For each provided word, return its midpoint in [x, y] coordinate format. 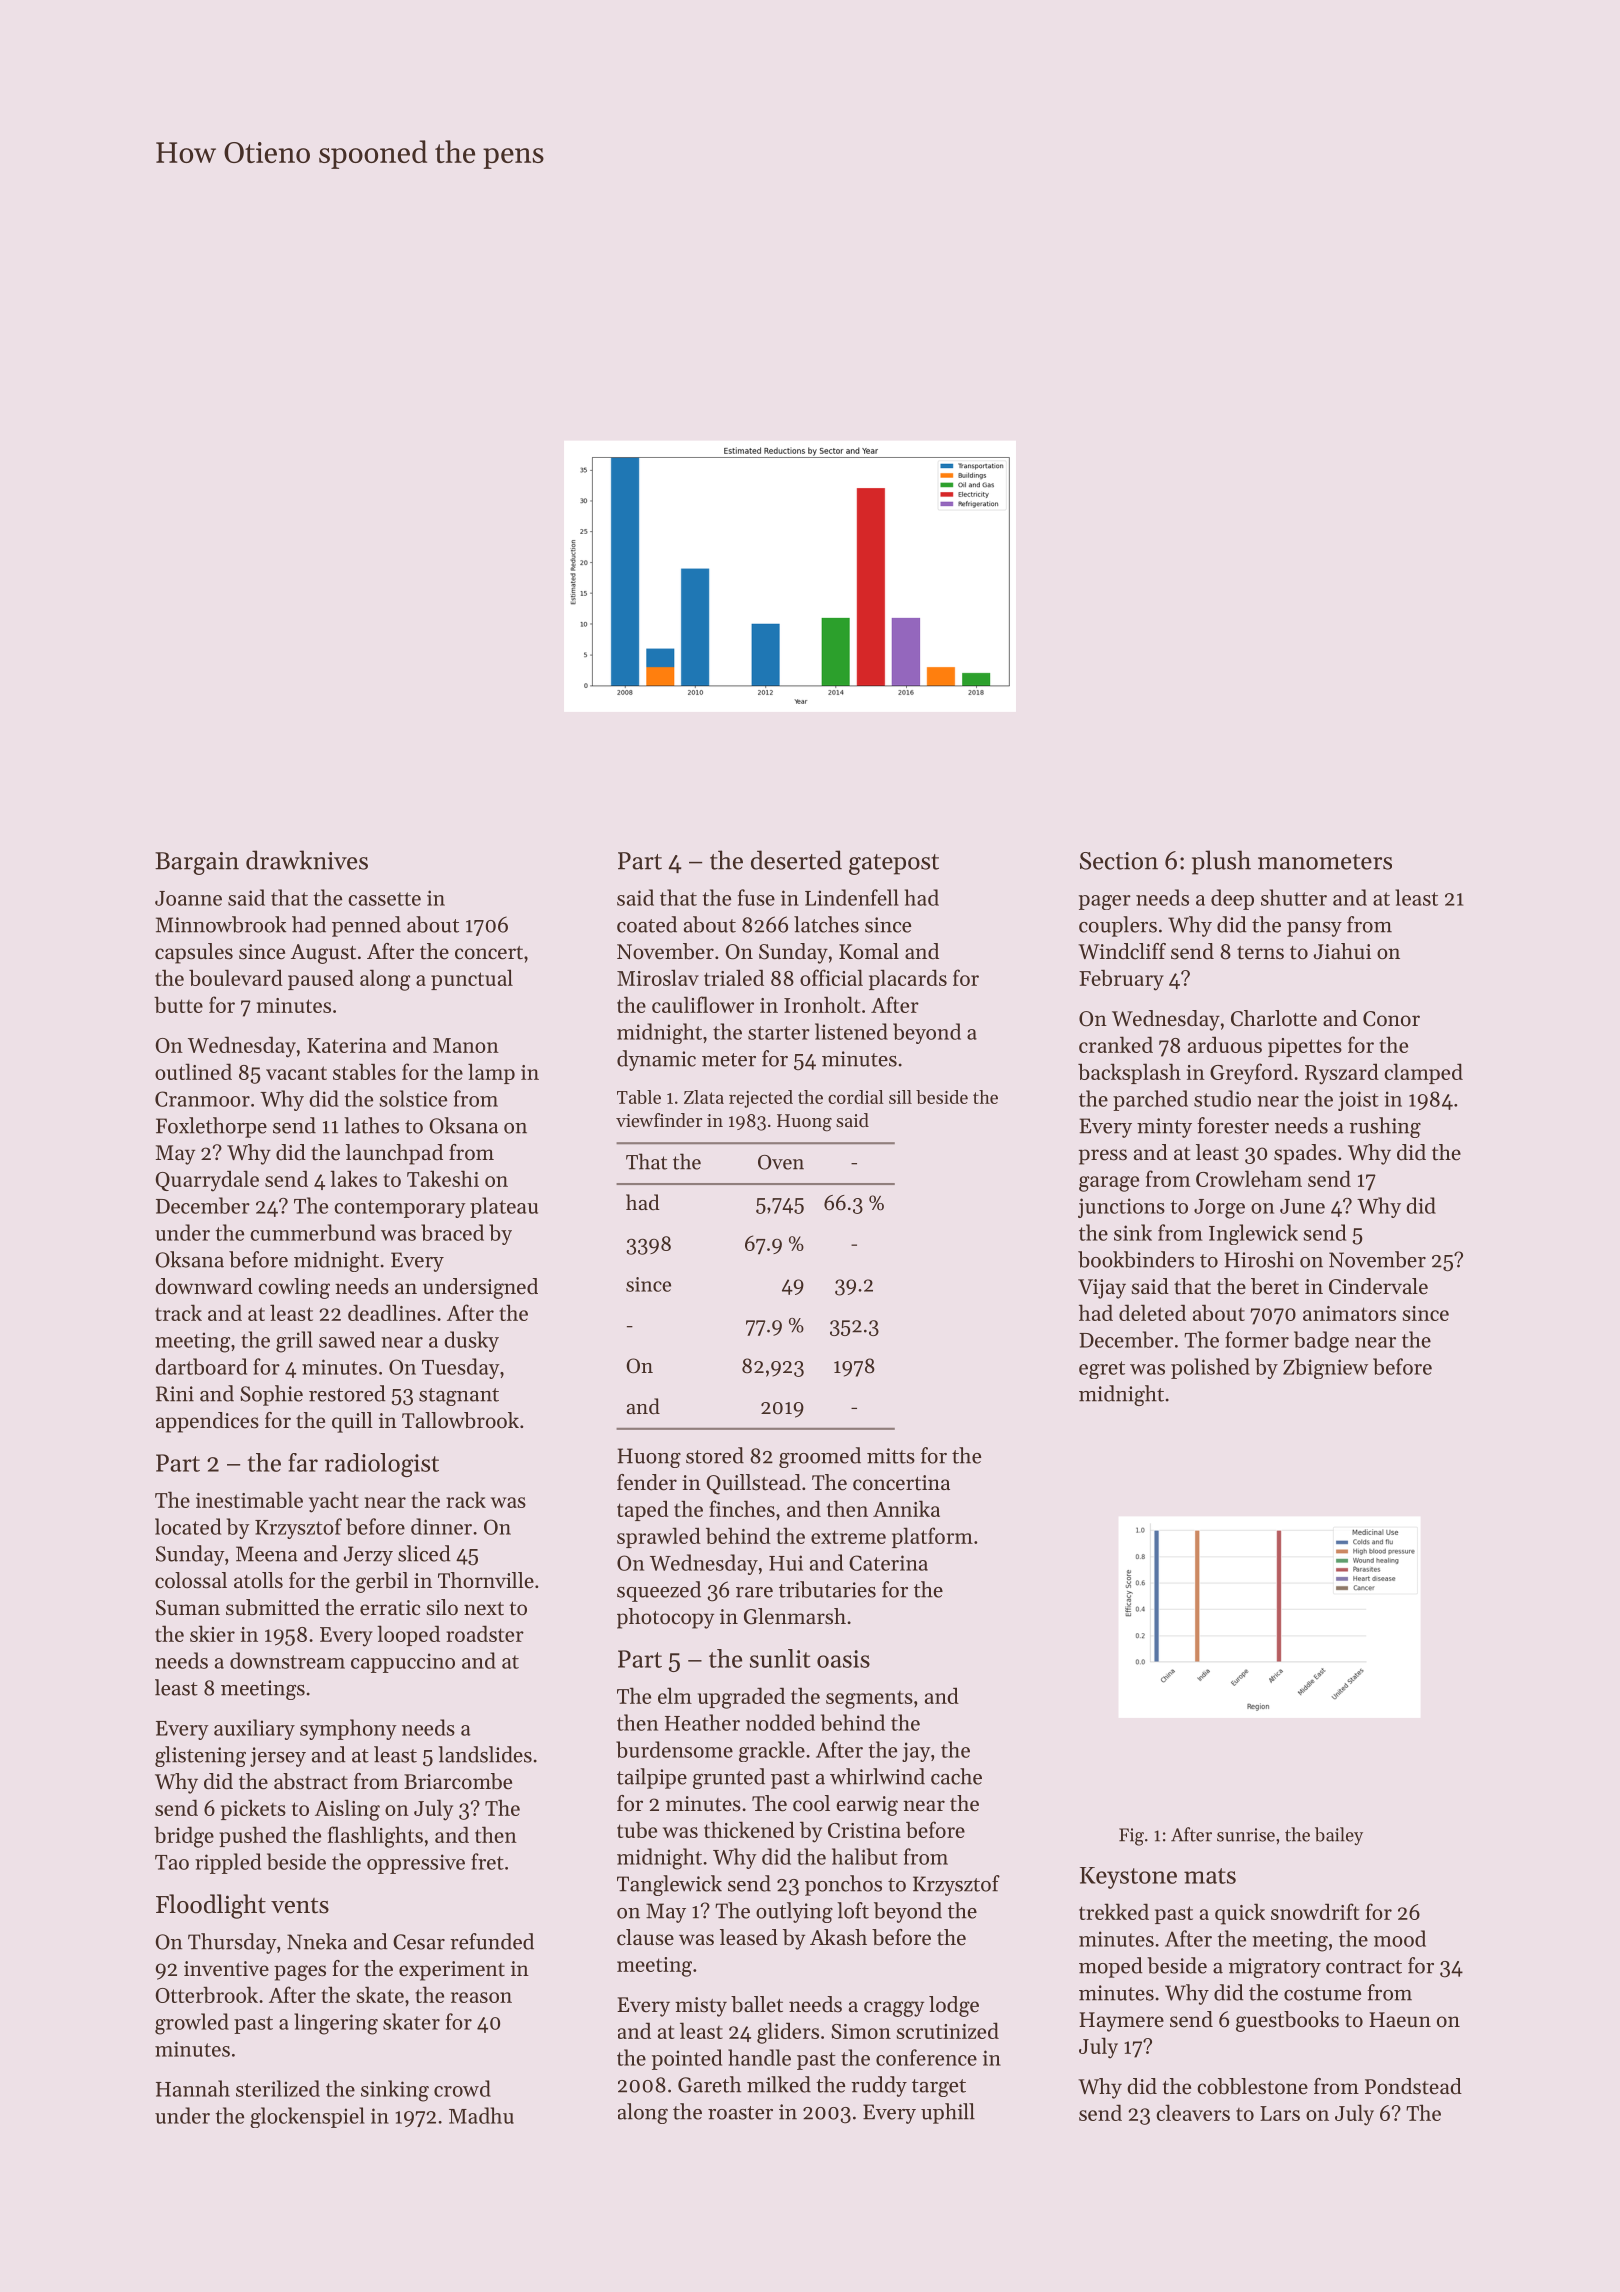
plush [1221, 862]
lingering [336, 2024]
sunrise [1246, 1835]
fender [647, 1482]
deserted [796, 860]
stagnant [459, 1397]
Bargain [197, 863]
